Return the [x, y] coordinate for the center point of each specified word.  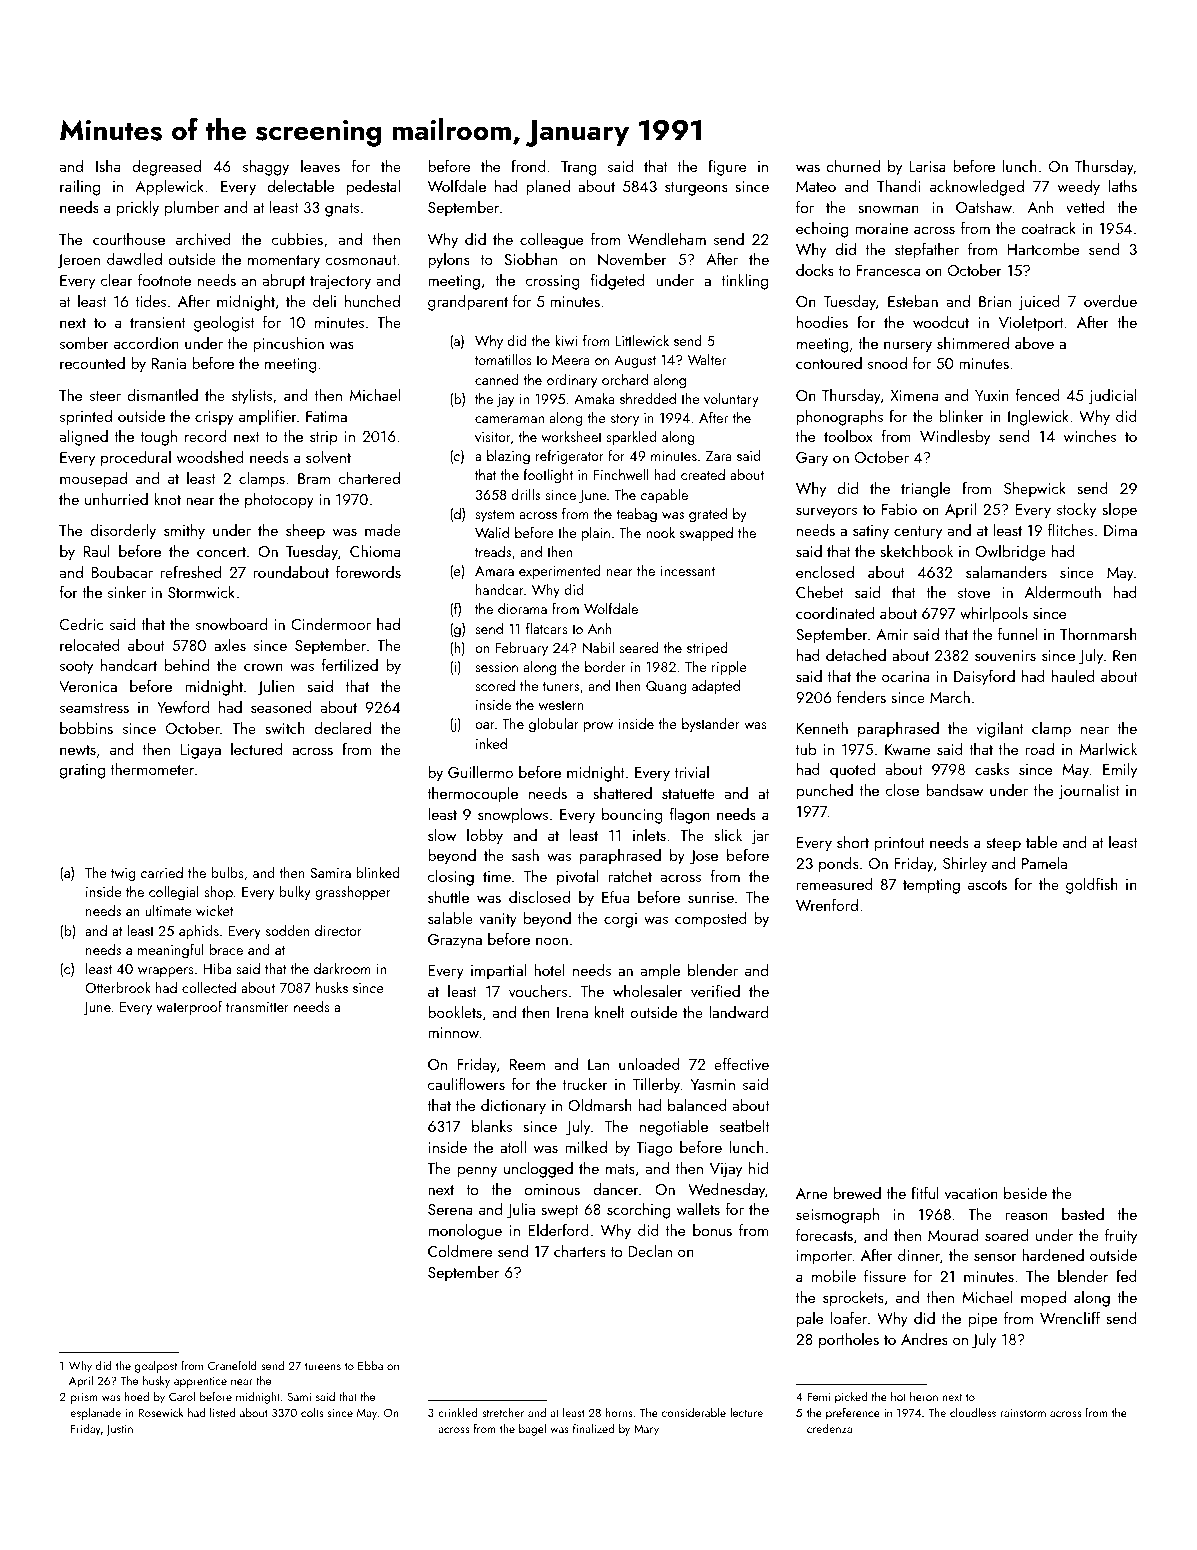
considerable [694, 1412]
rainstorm [1023, 1413]
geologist [224, 324]
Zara [719, 456]
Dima [1120, 530]
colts [312, 1412]
